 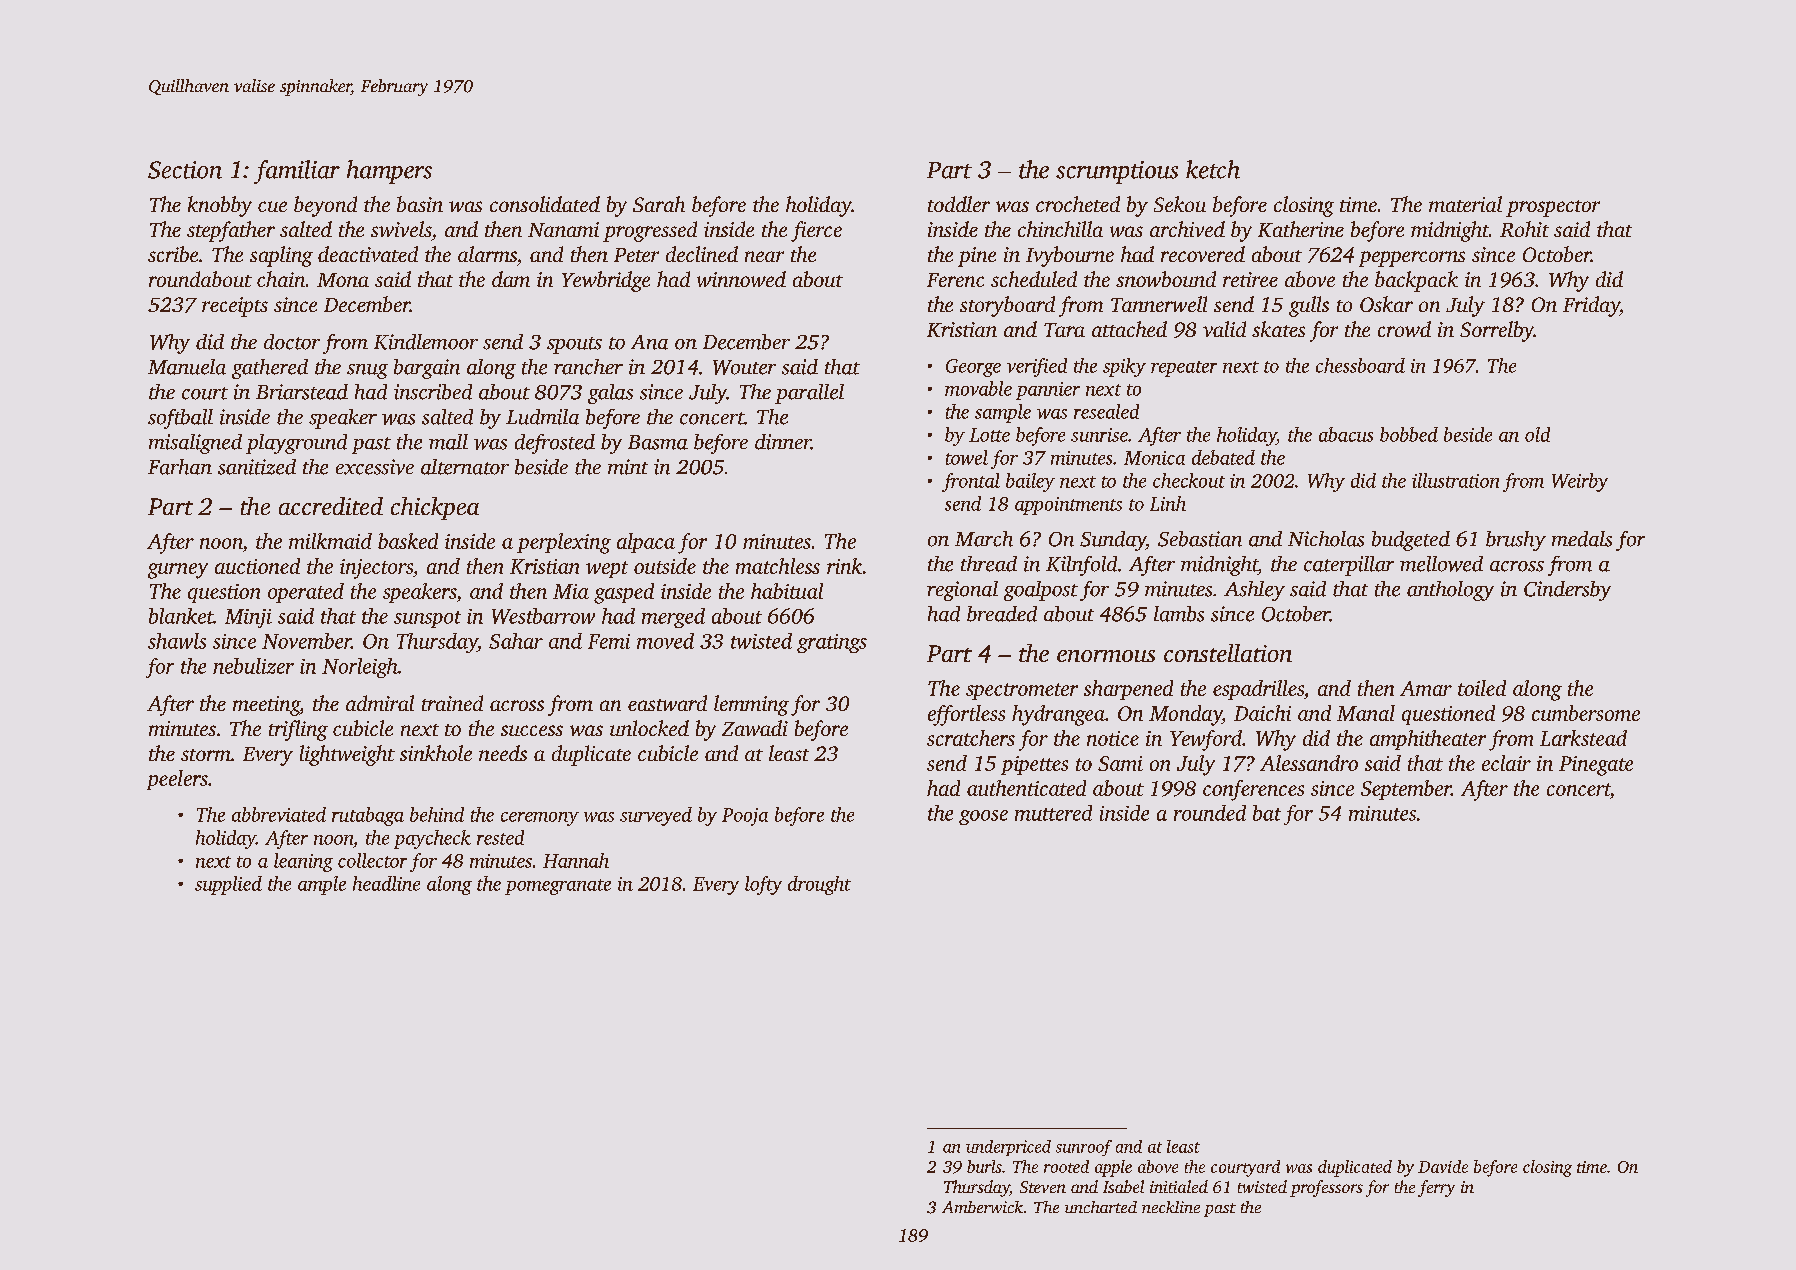 I want to click on Sorrelby, so click(x=1497, y=331).
